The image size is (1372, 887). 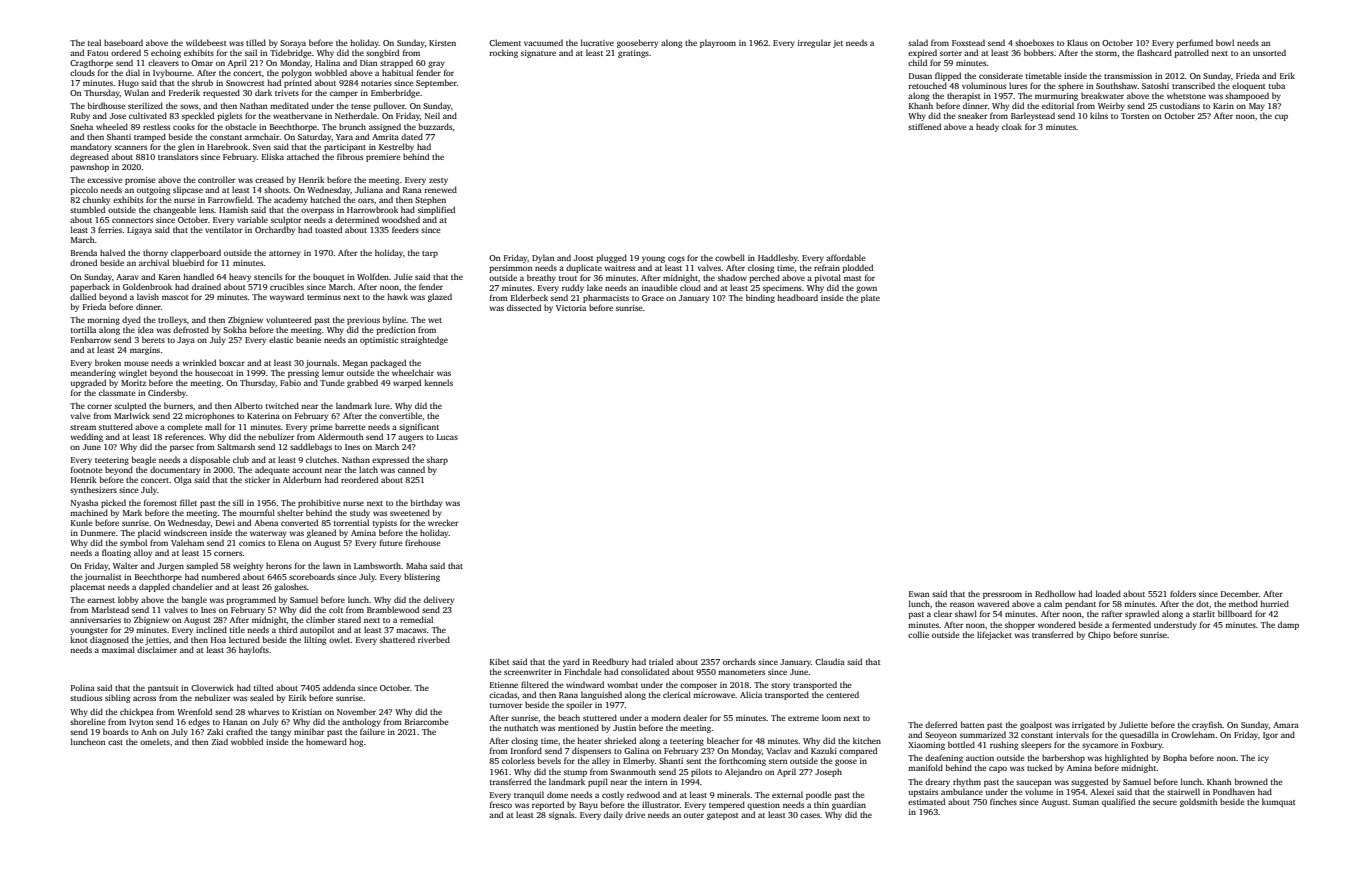 I want to click on Valeham, so click(x=187, y=542).
